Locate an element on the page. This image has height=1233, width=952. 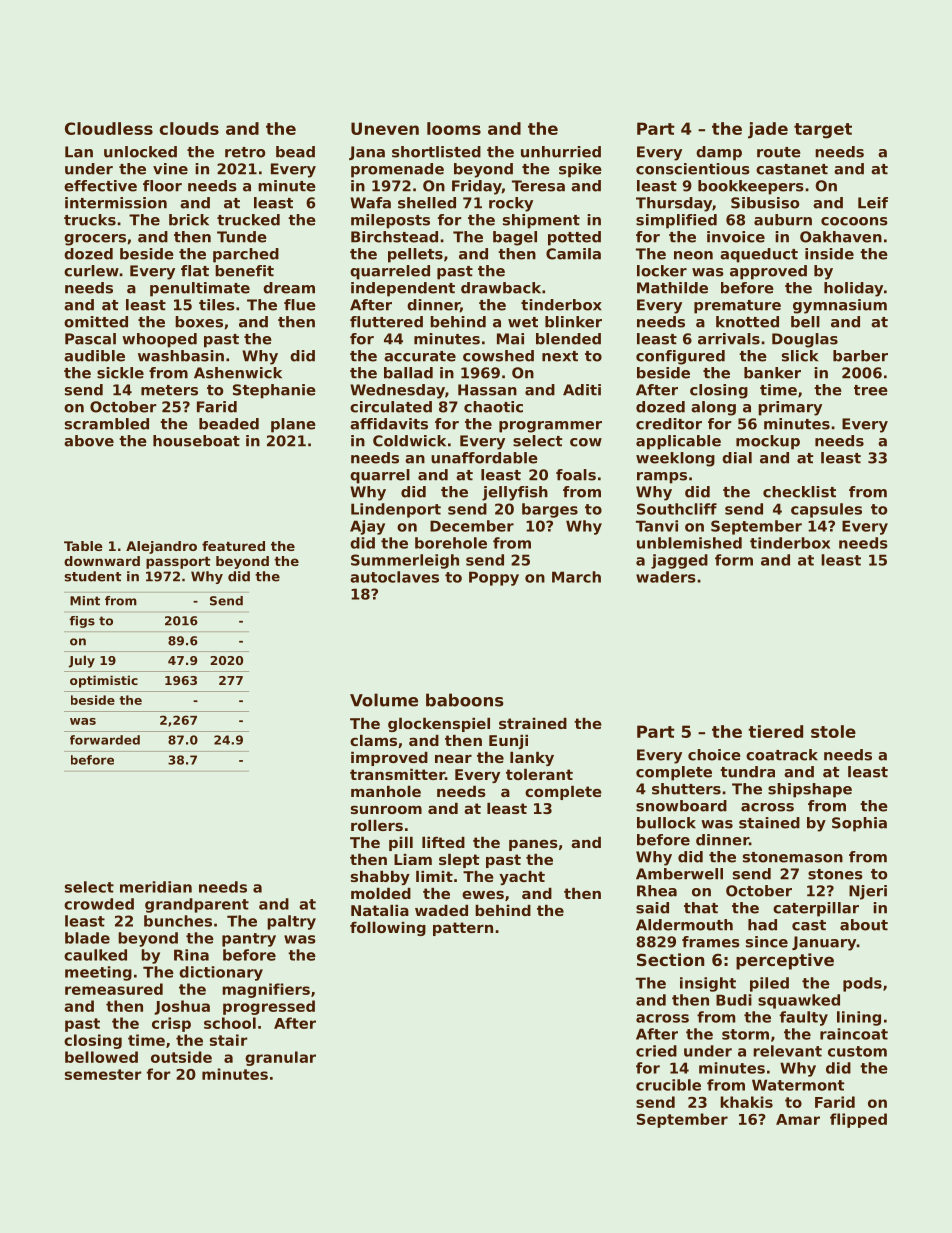
baboons is located at coordinates (465, 700).
